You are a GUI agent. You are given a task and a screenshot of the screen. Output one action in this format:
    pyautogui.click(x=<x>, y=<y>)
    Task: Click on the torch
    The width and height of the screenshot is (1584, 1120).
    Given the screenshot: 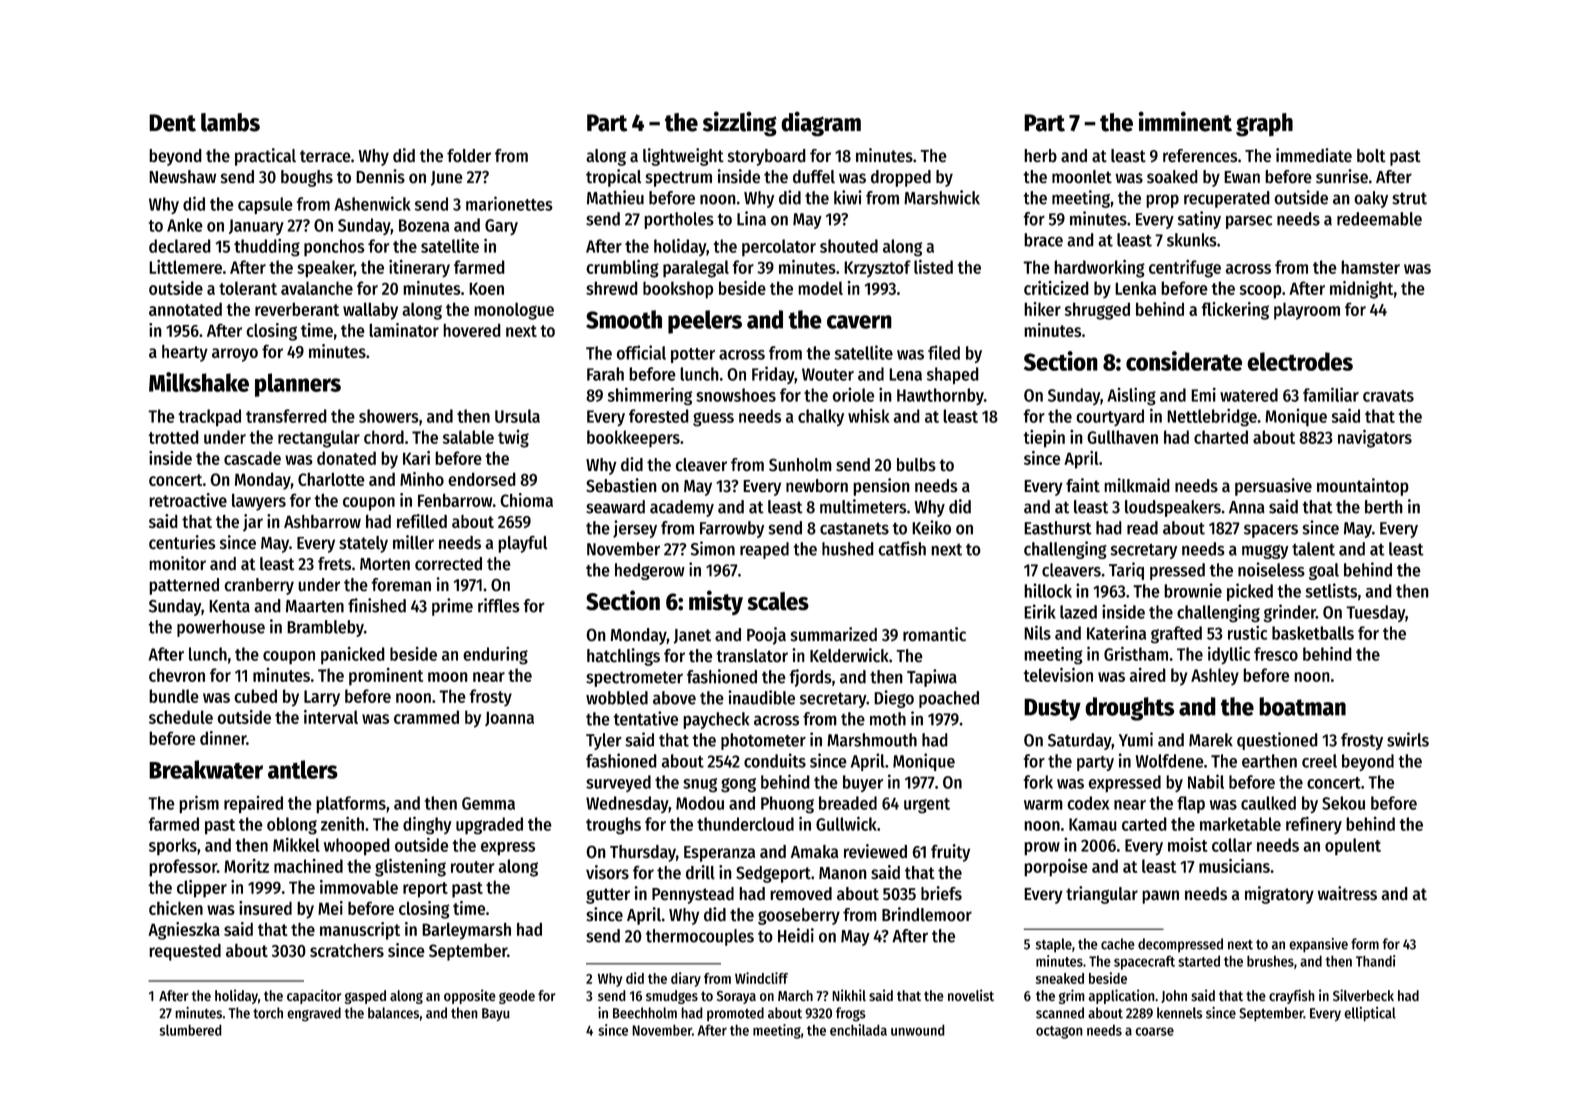 What is the action you would take?
    pyautogui.click(x=268, y=1013)
